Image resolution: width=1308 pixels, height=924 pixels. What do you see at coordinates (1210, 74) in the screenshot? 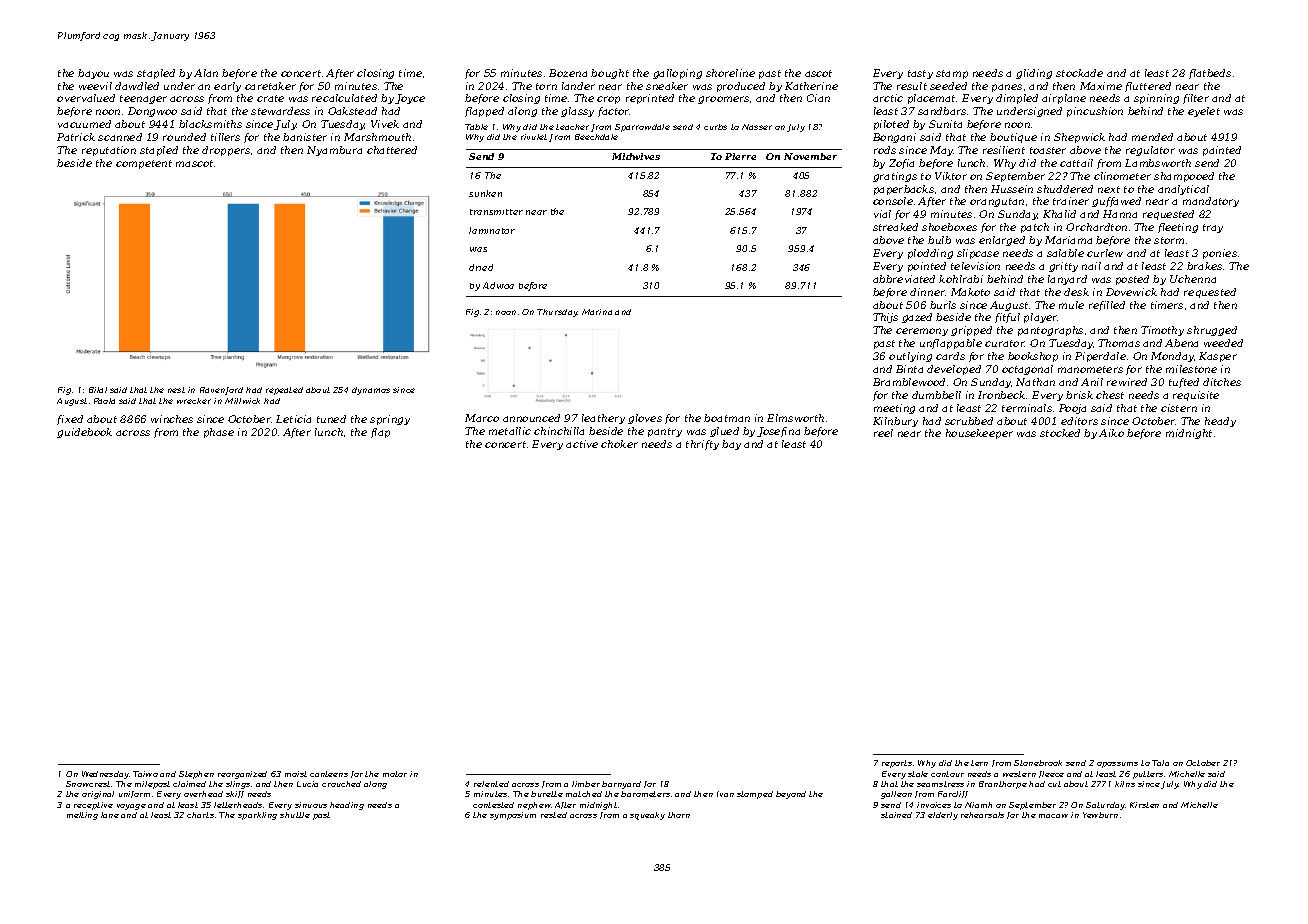
I see `flatbeds` at bounding box center [1210, 74].
